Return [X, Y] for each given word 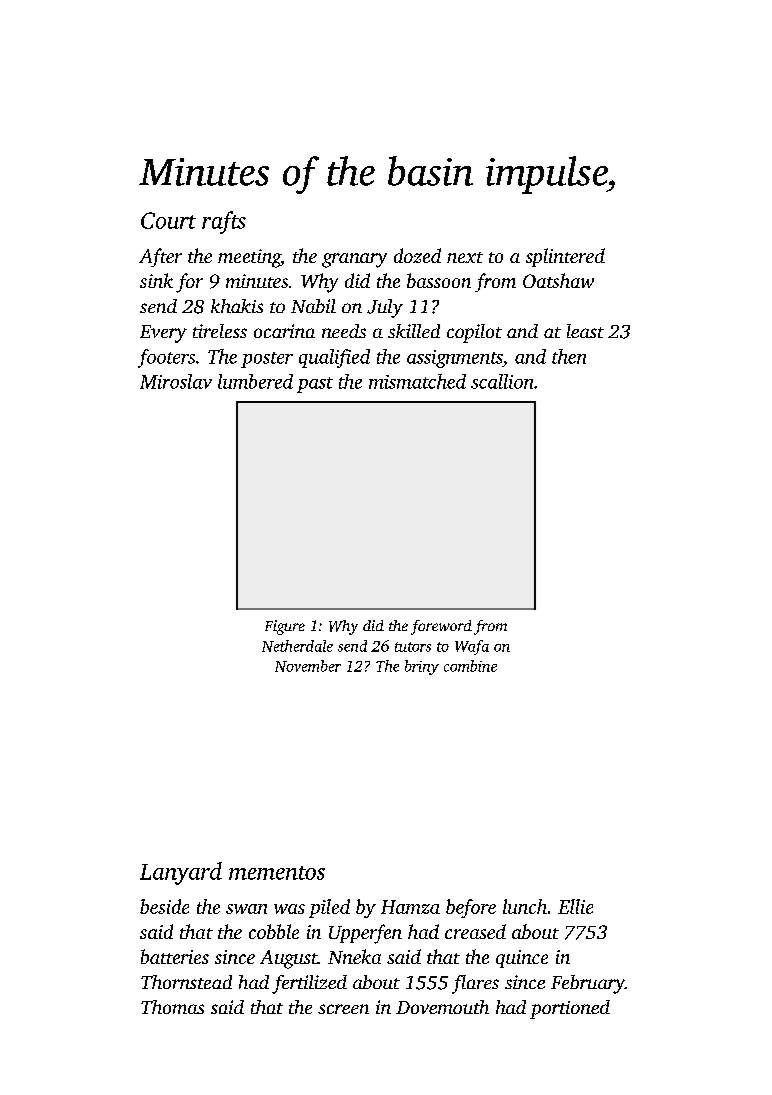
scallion [502, 381]
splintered [565, 257]
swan [246, 909]
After [160, 257]
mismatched [417, 381]
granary [354, 260]
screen [343, 1009]
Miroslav [176, 381]
